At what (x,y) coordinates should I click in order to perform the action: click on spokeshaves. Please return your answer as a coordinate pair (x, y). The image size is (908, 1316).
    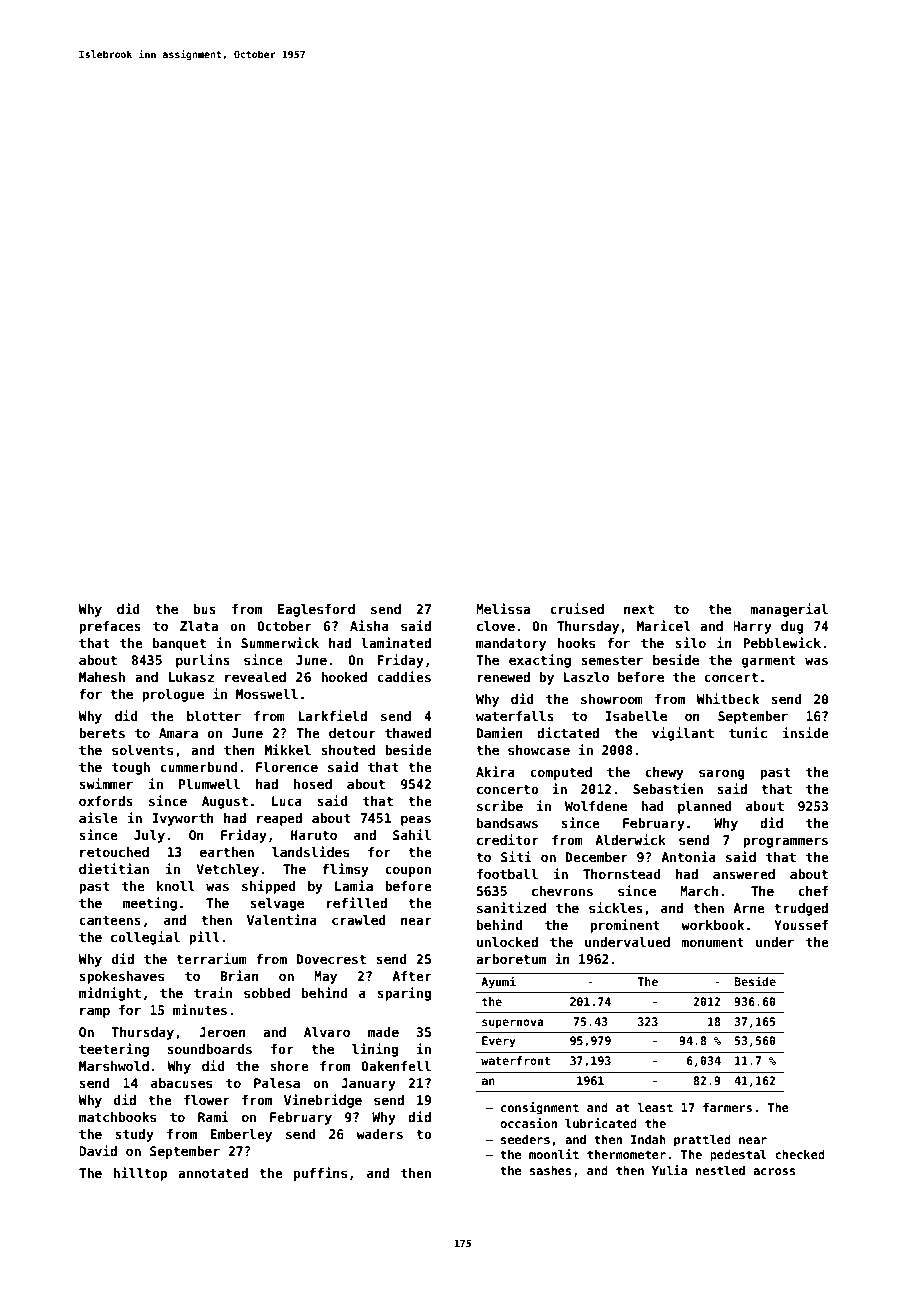
    Looking at the image, I should click on (121, 977).
